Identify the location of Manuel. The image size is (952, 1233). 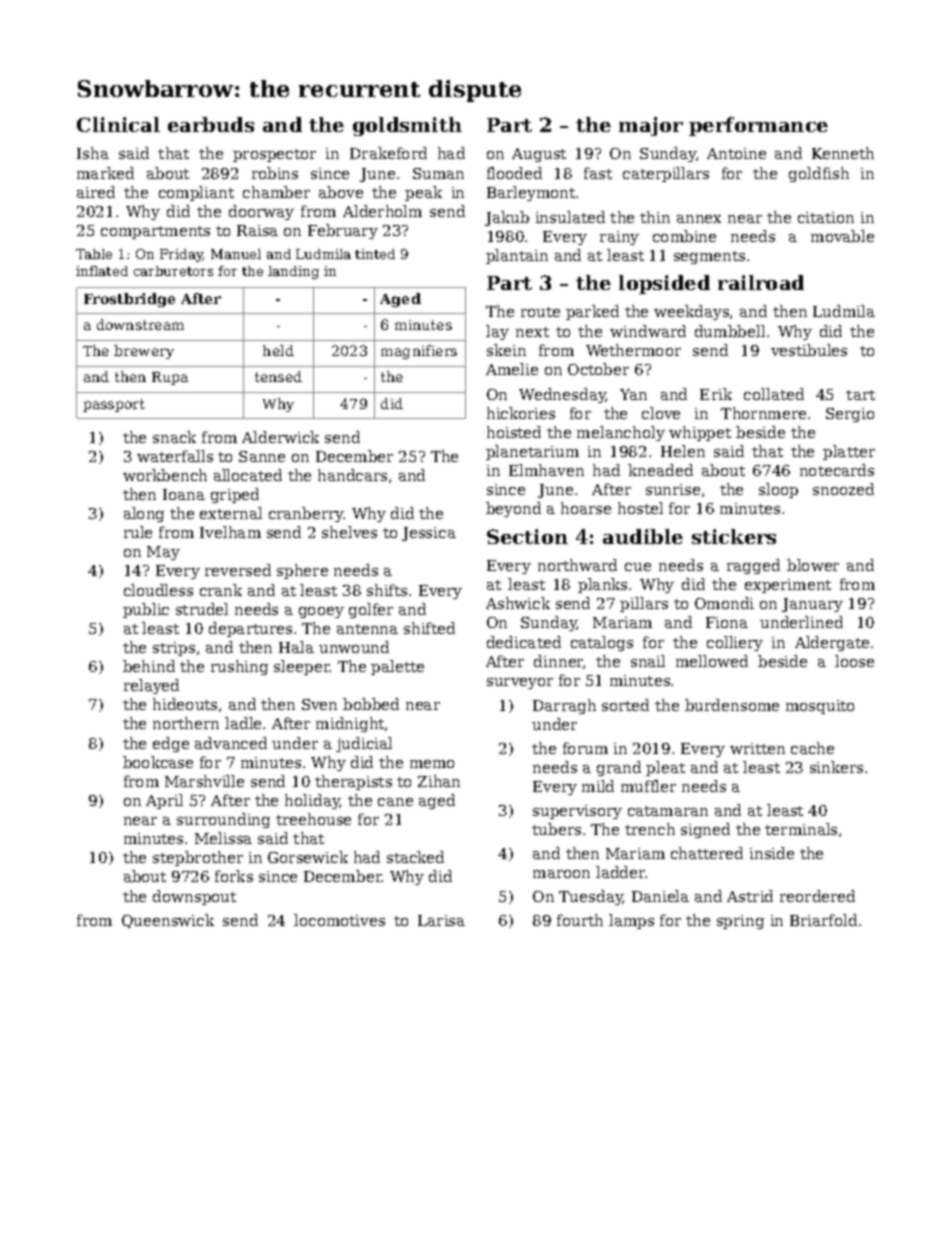
(236, 254).
